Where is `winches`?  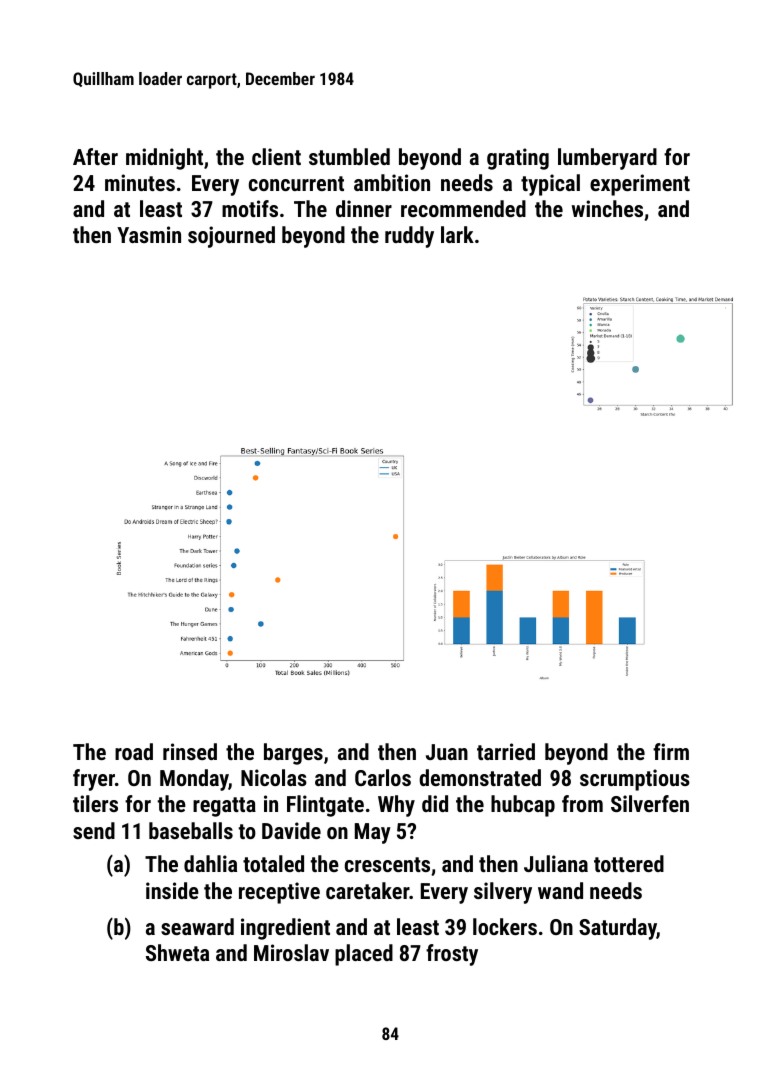
winches is located at coordinates (607, 208).
